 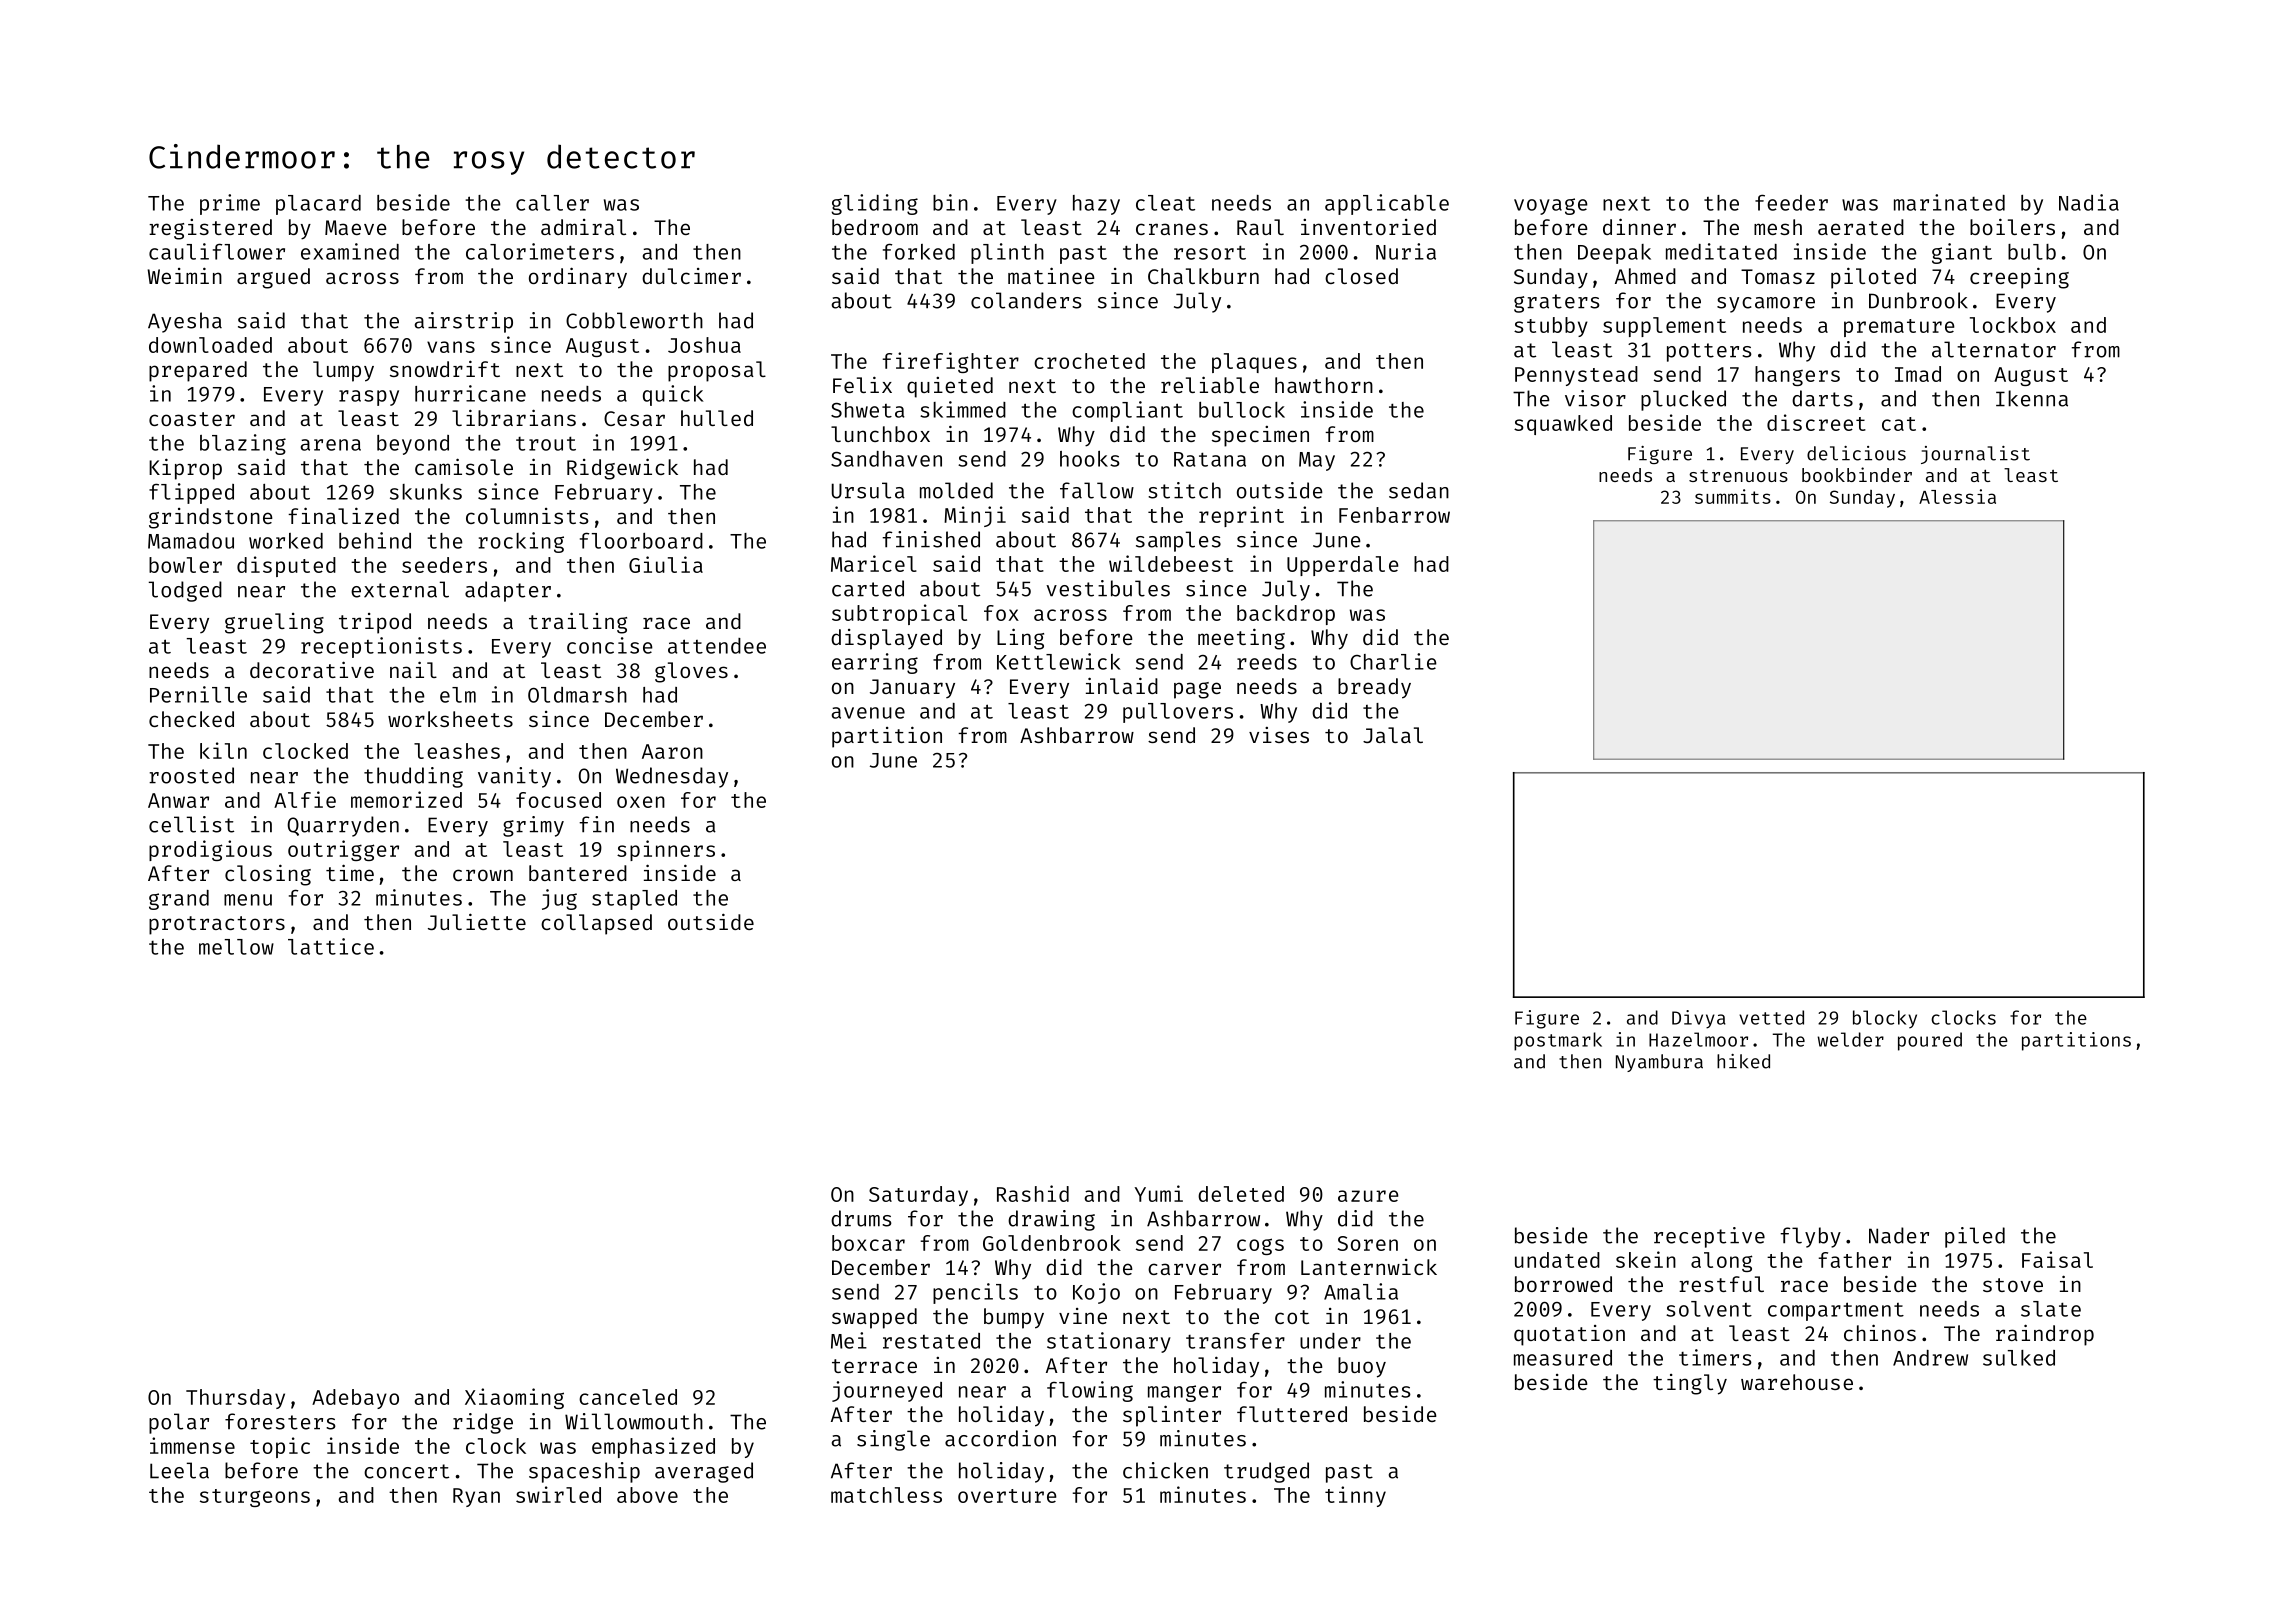 I want to click on gliding, so click(x=874, y=204).
